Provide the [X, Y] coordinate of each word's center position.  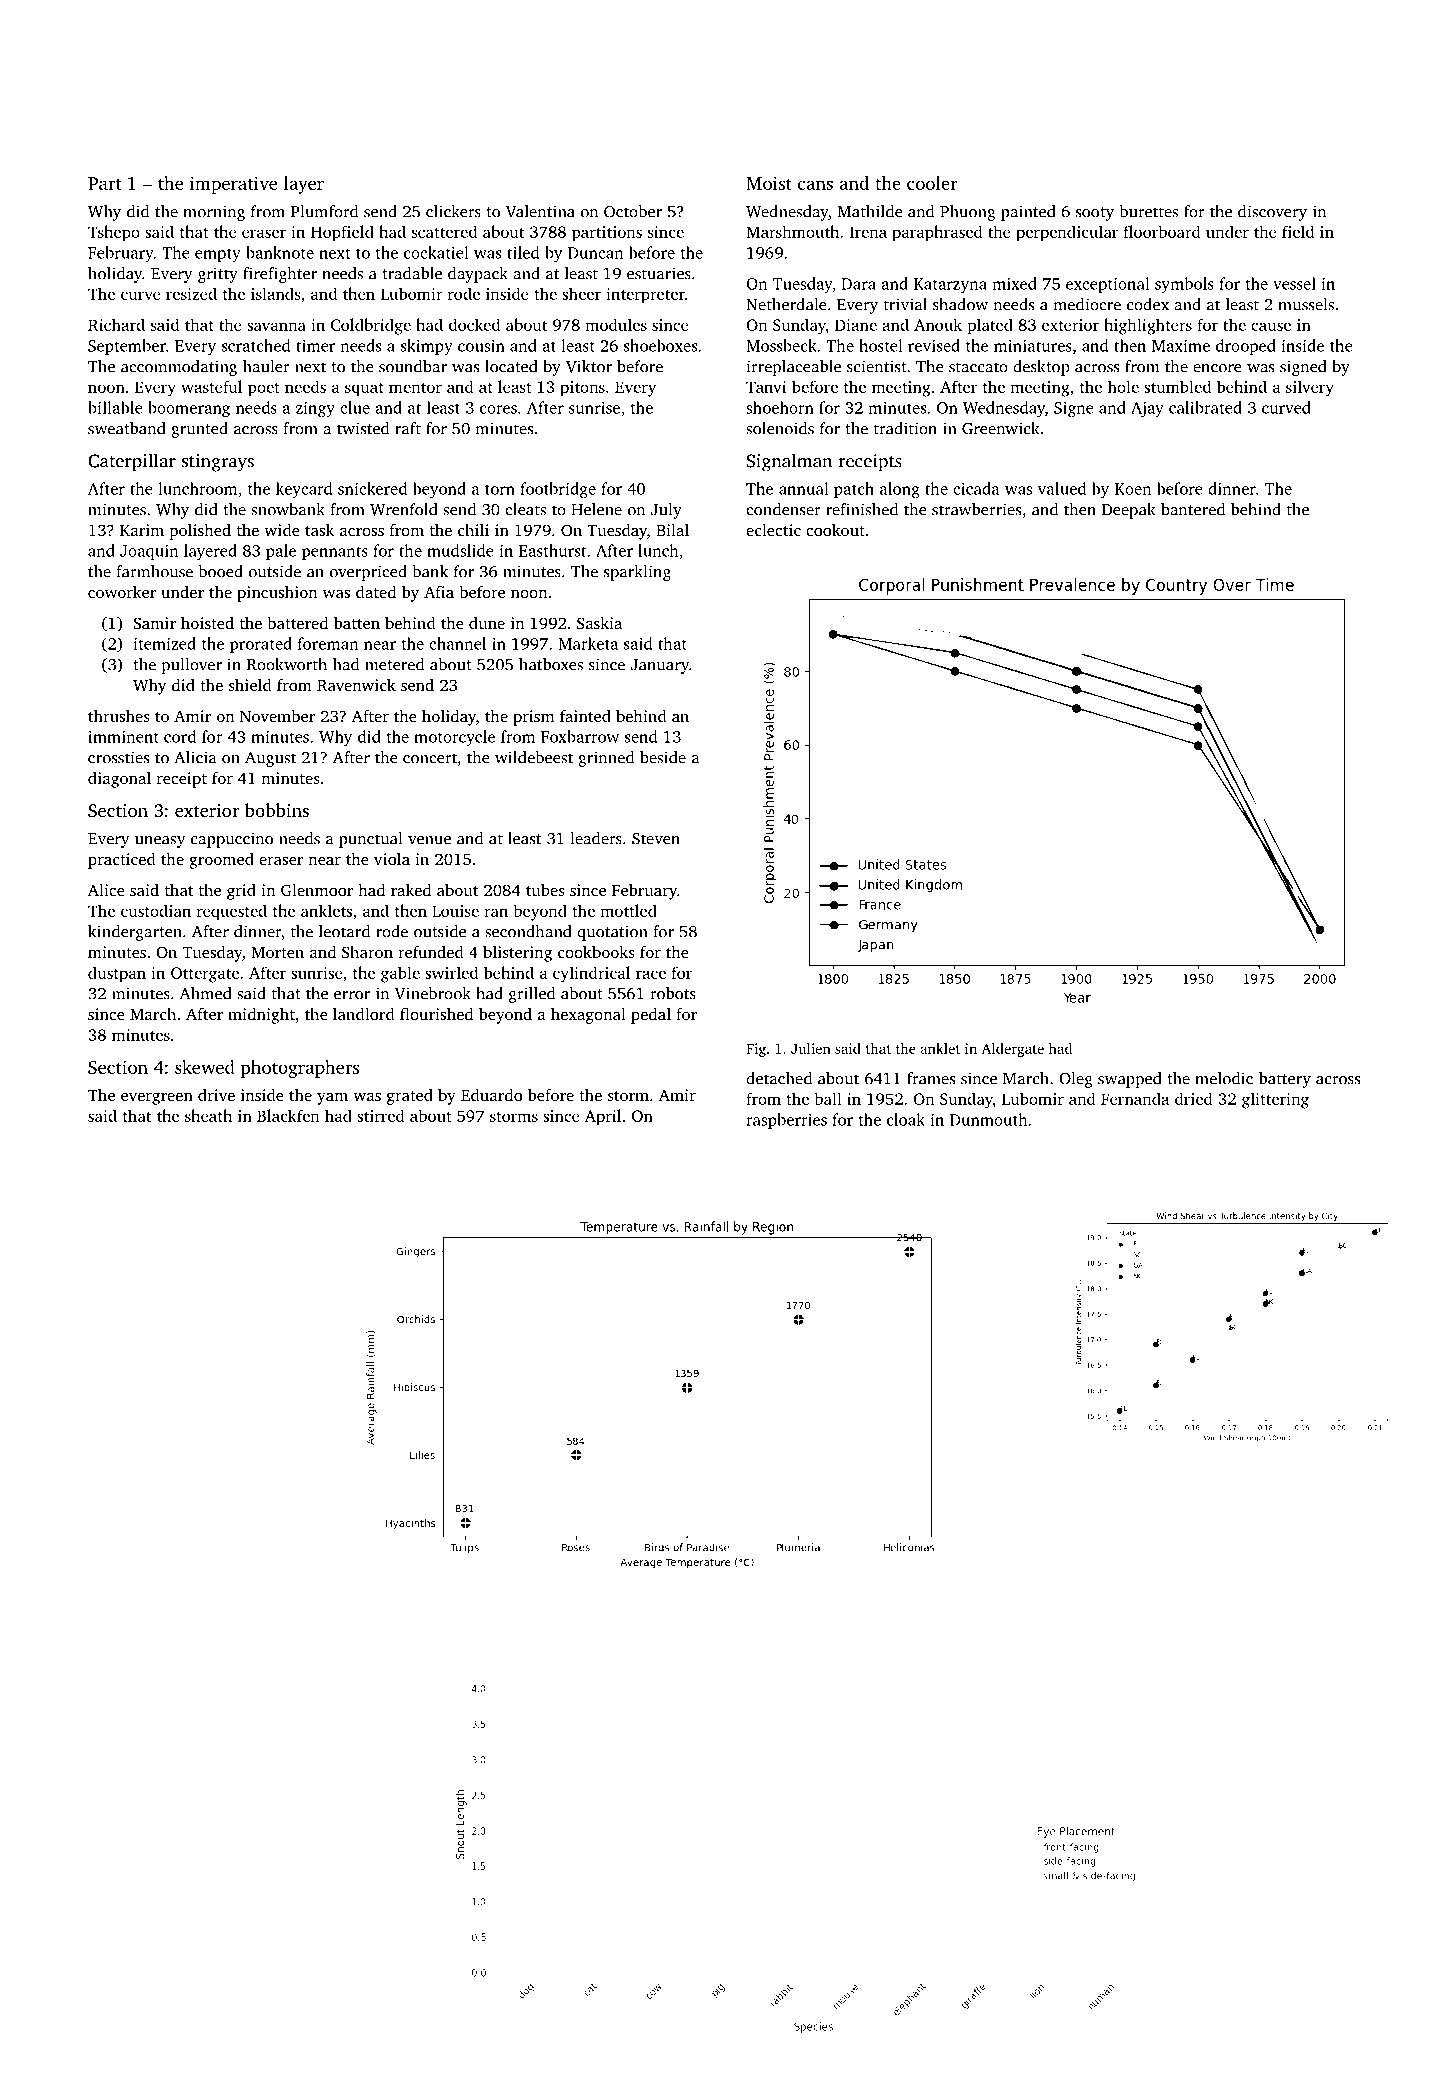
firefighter [280, 275]
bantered [1193, 509]
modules [616, 324]
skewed [205, 1067]
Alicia [195, 757]
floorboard [1162, 231]
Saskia [599, 623]
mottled [628, 910]
